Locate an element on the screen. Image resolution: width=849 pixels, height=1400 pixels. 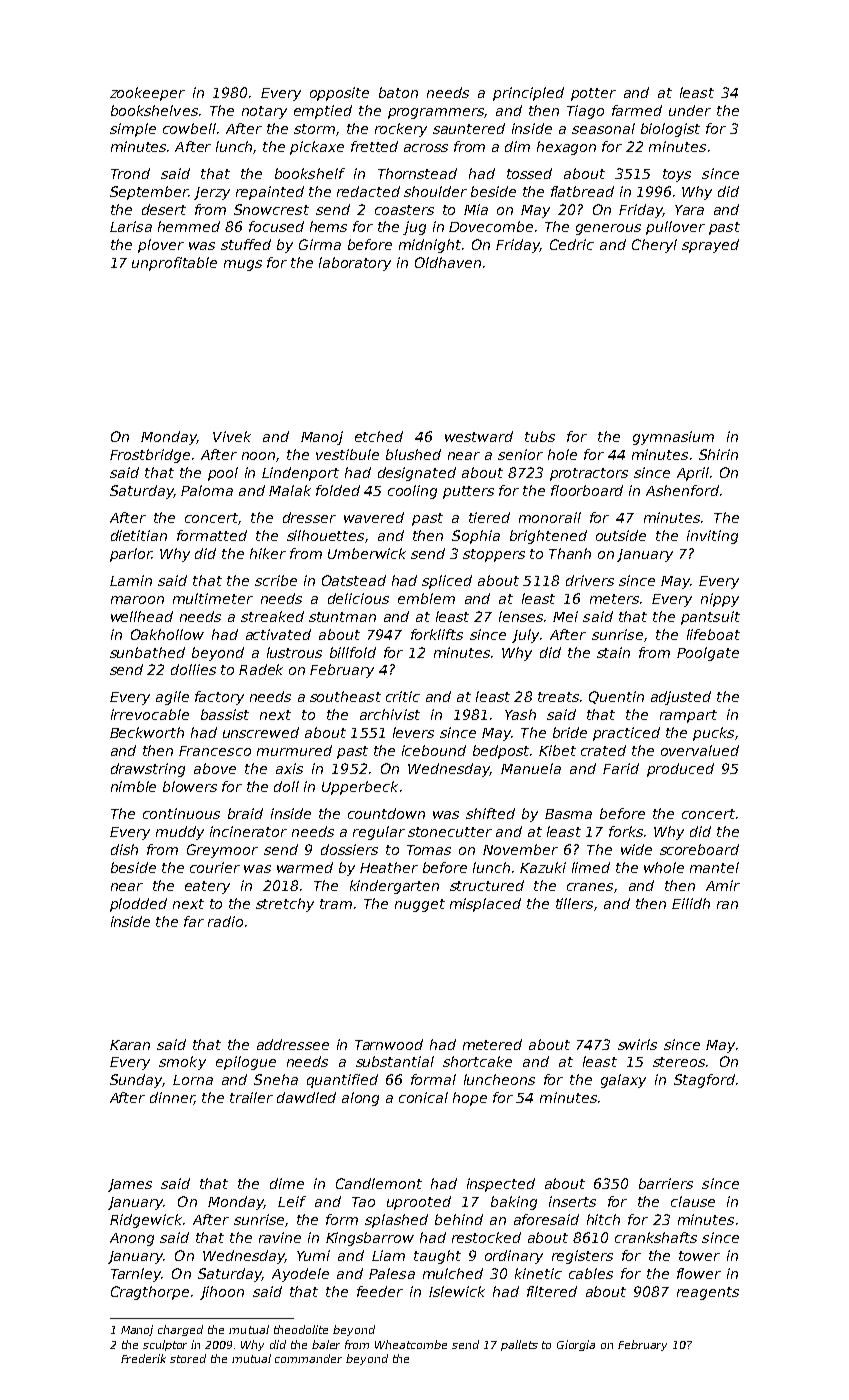
principled is located at coordinates (528, 94).
